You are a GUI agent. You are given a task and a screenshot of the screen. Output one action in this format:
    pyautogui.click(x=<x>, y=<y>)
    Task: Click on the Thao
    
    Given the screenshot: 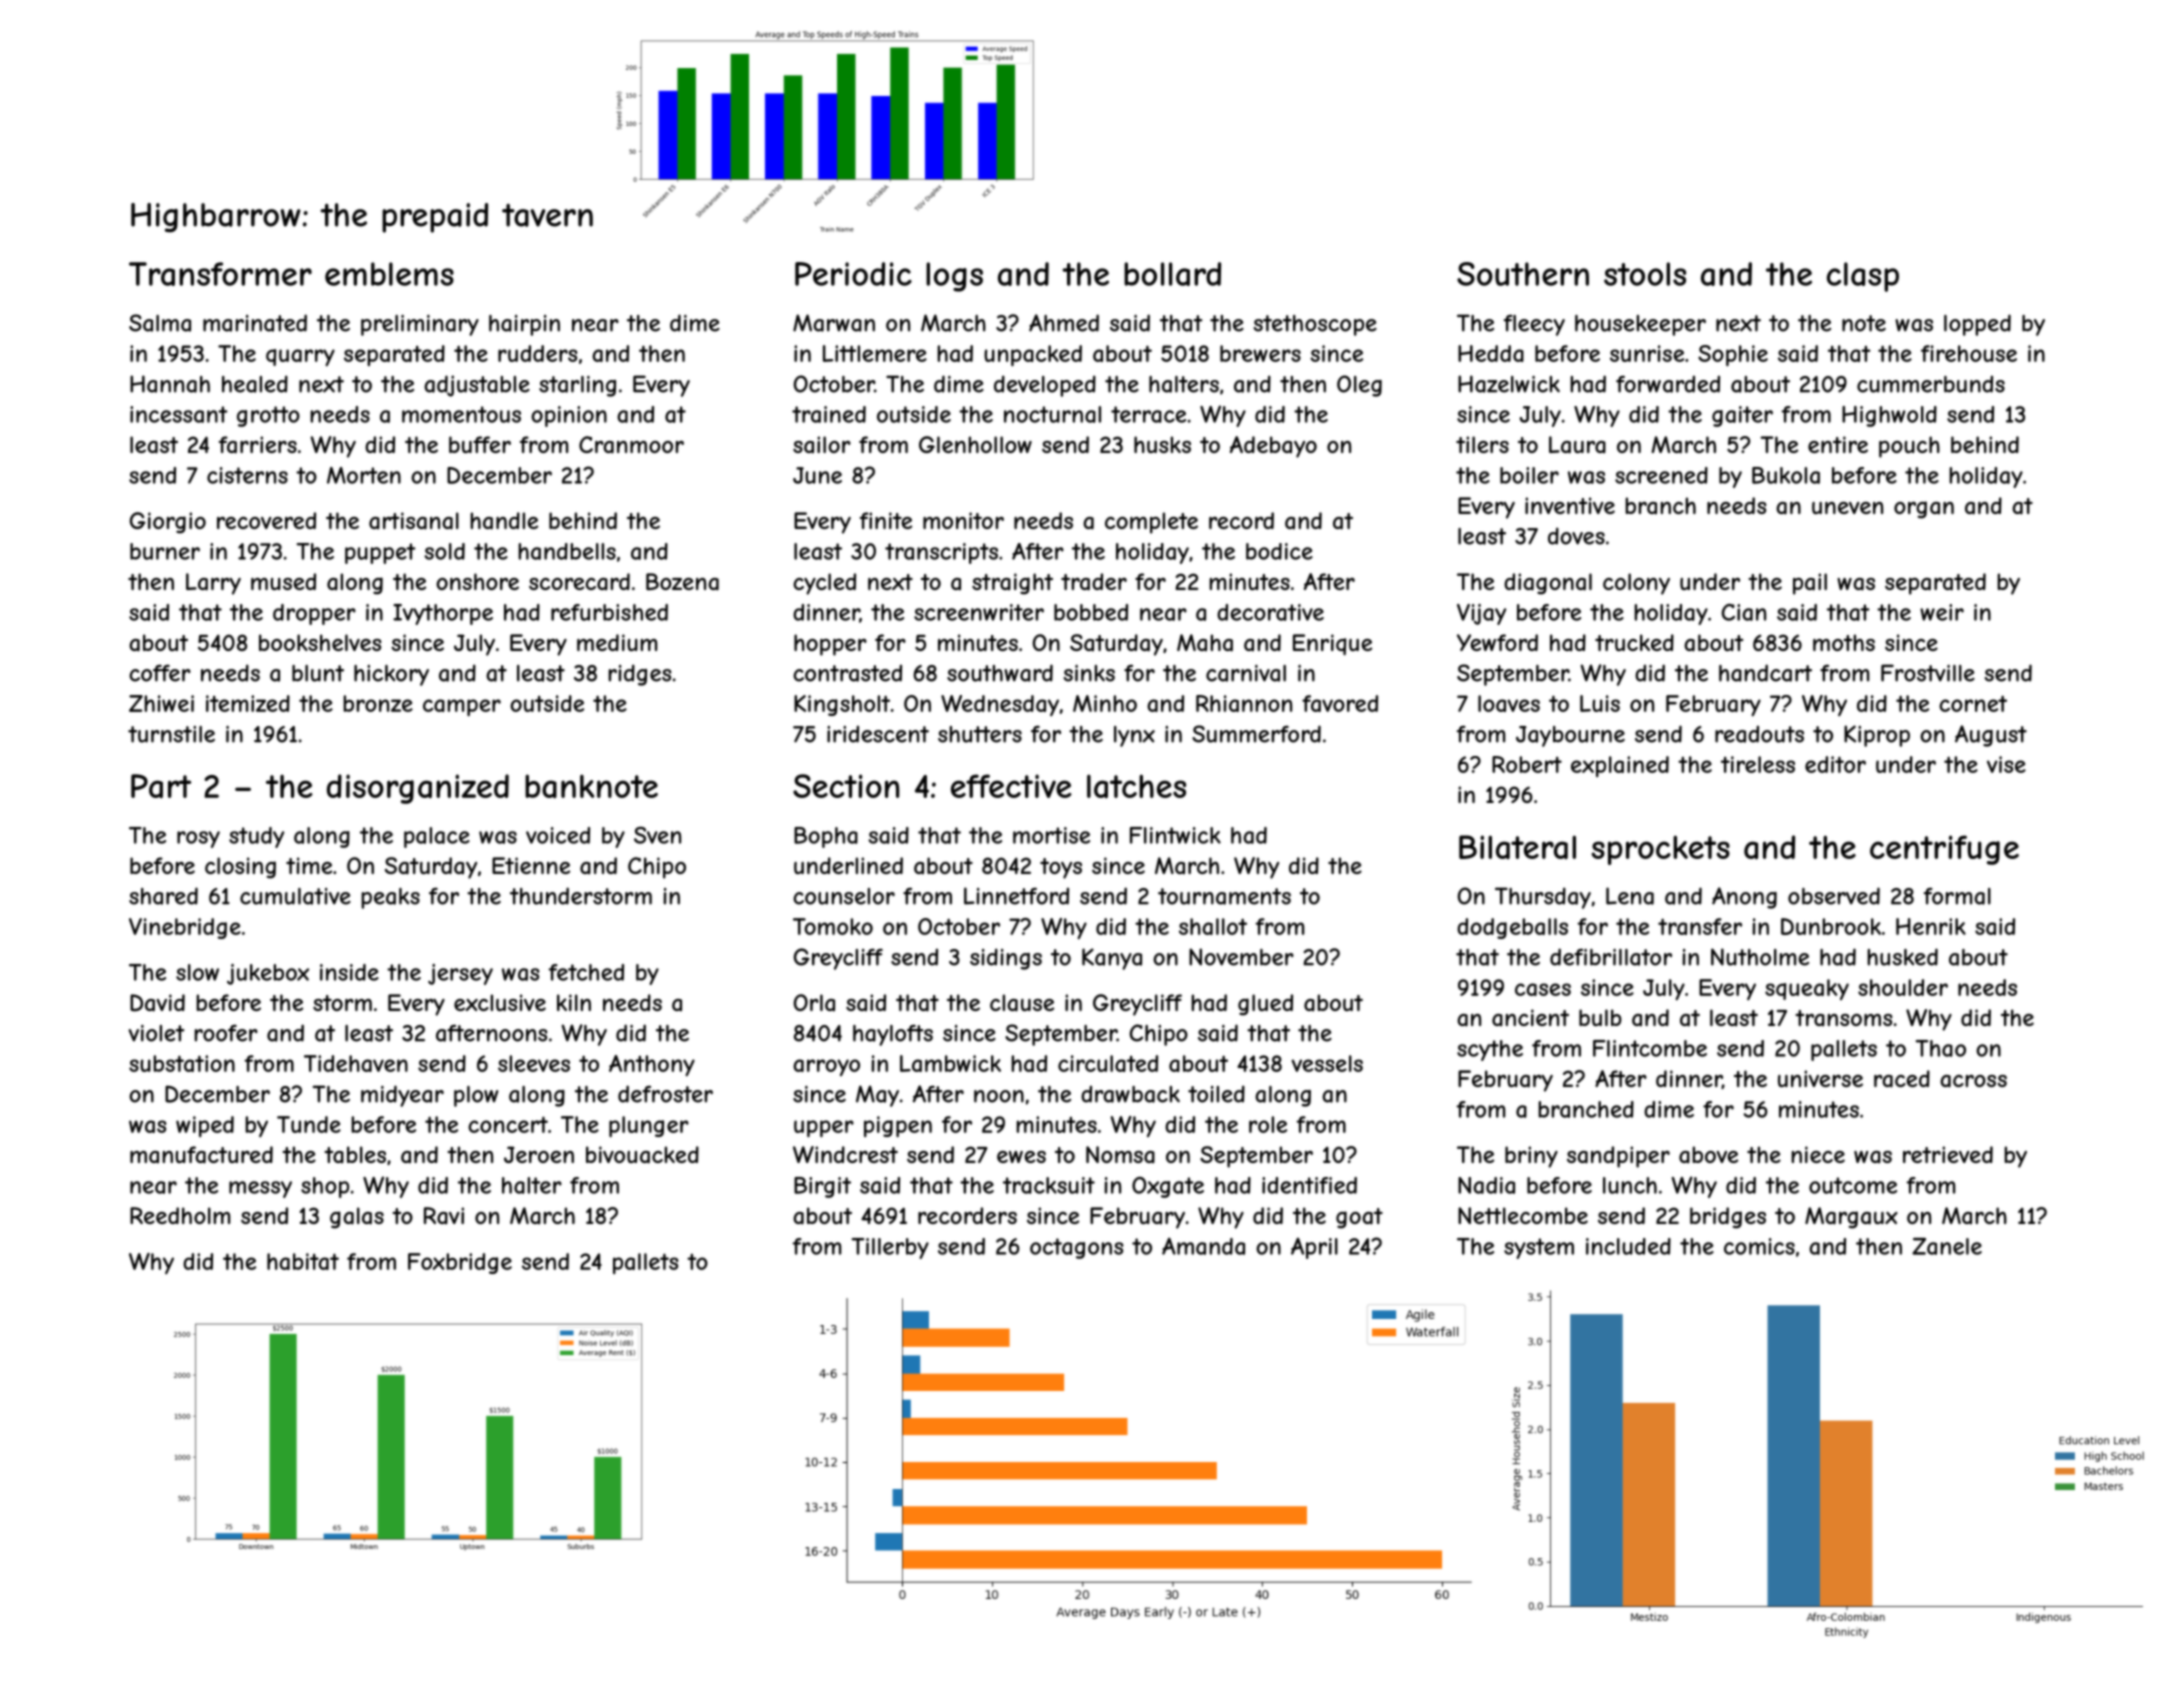 What is the action you would take?
    pyautogui.click(x=1941, y=1048)
